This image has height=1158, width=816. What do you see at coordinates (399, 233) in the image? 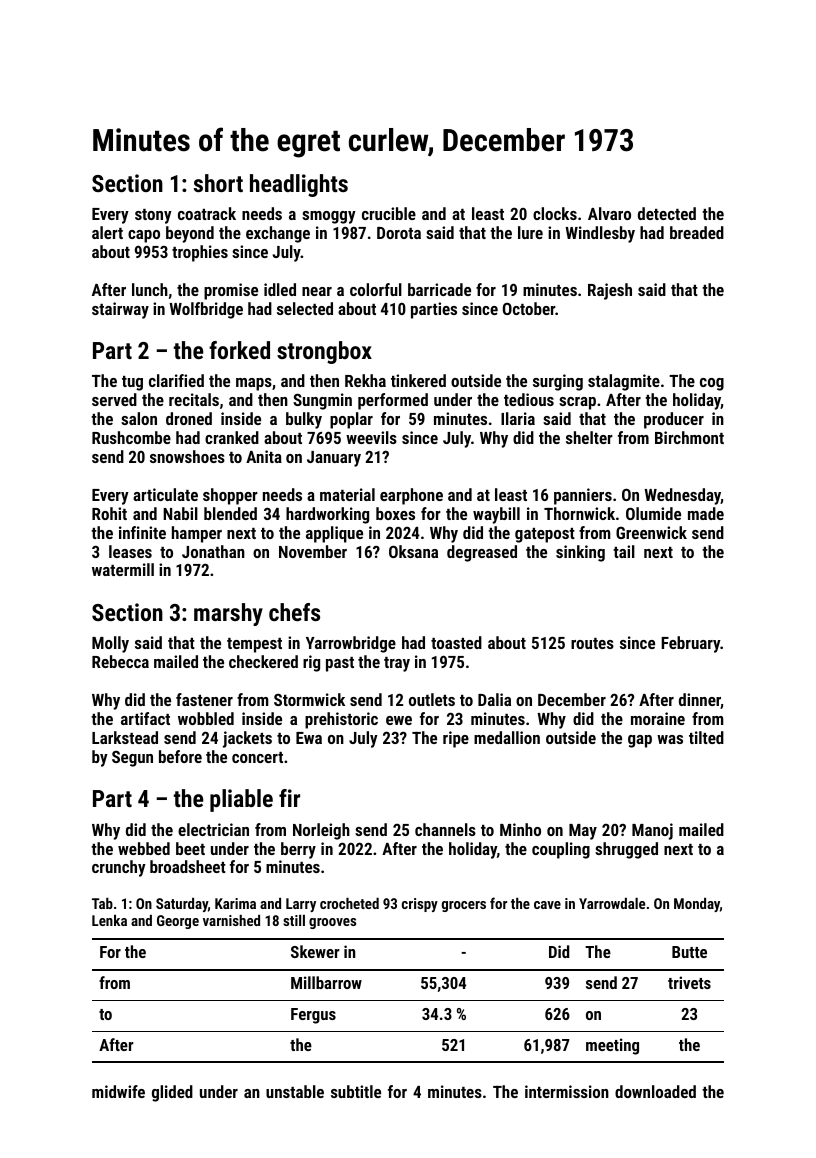
I see `Dorota` at bounding box center [399, 233].
